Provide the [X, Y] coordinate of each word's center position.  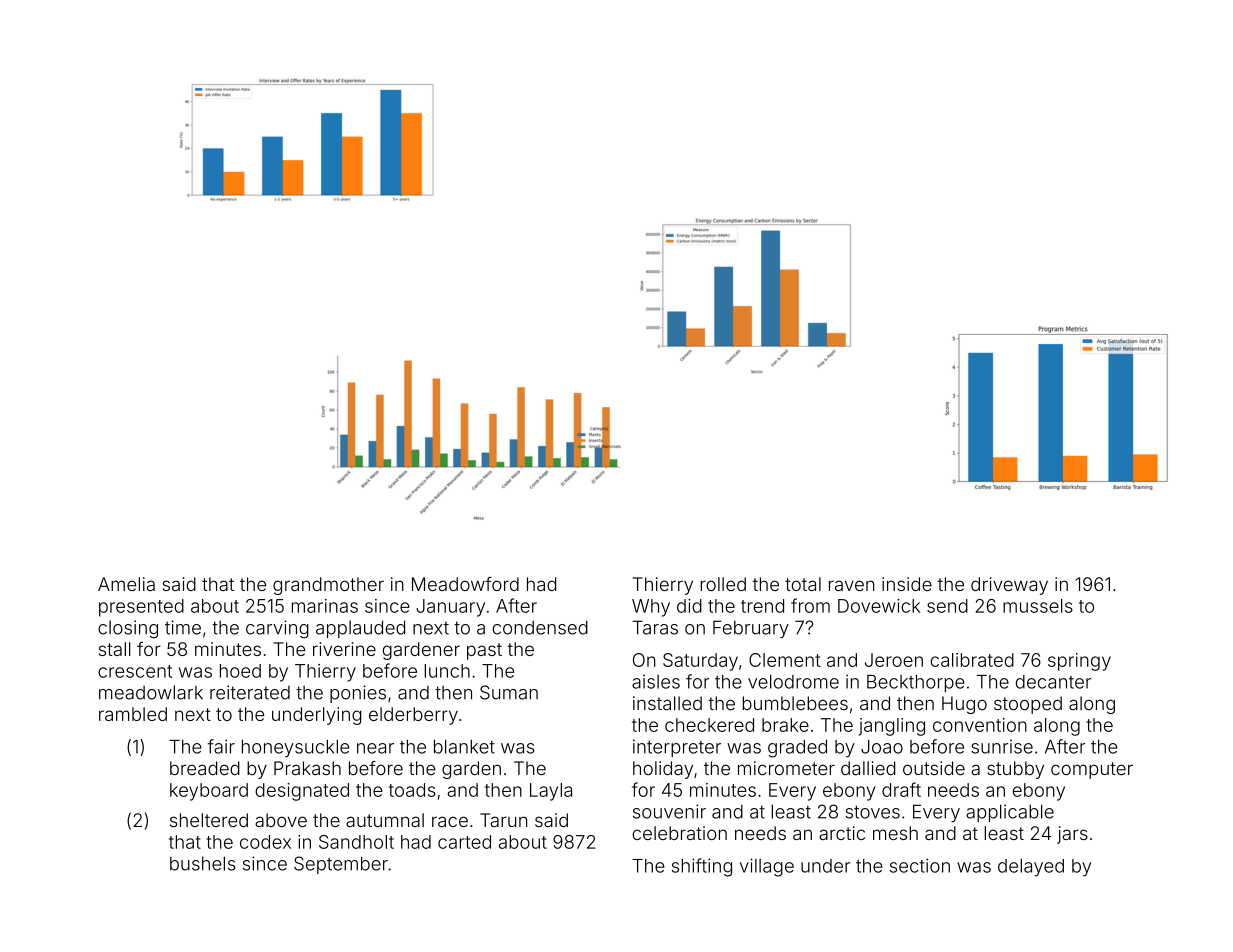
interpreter [677, 748]
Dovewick [879, 606]
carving [277, 629]
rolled [723, 584]
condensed [540, 627]
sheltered [209, 820]
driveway [1009, 586]
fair [221, 746]
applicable [1010, 813]
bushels [203, 863]
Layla [551, 792]
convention [980, 725]
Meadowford [465, 584]
